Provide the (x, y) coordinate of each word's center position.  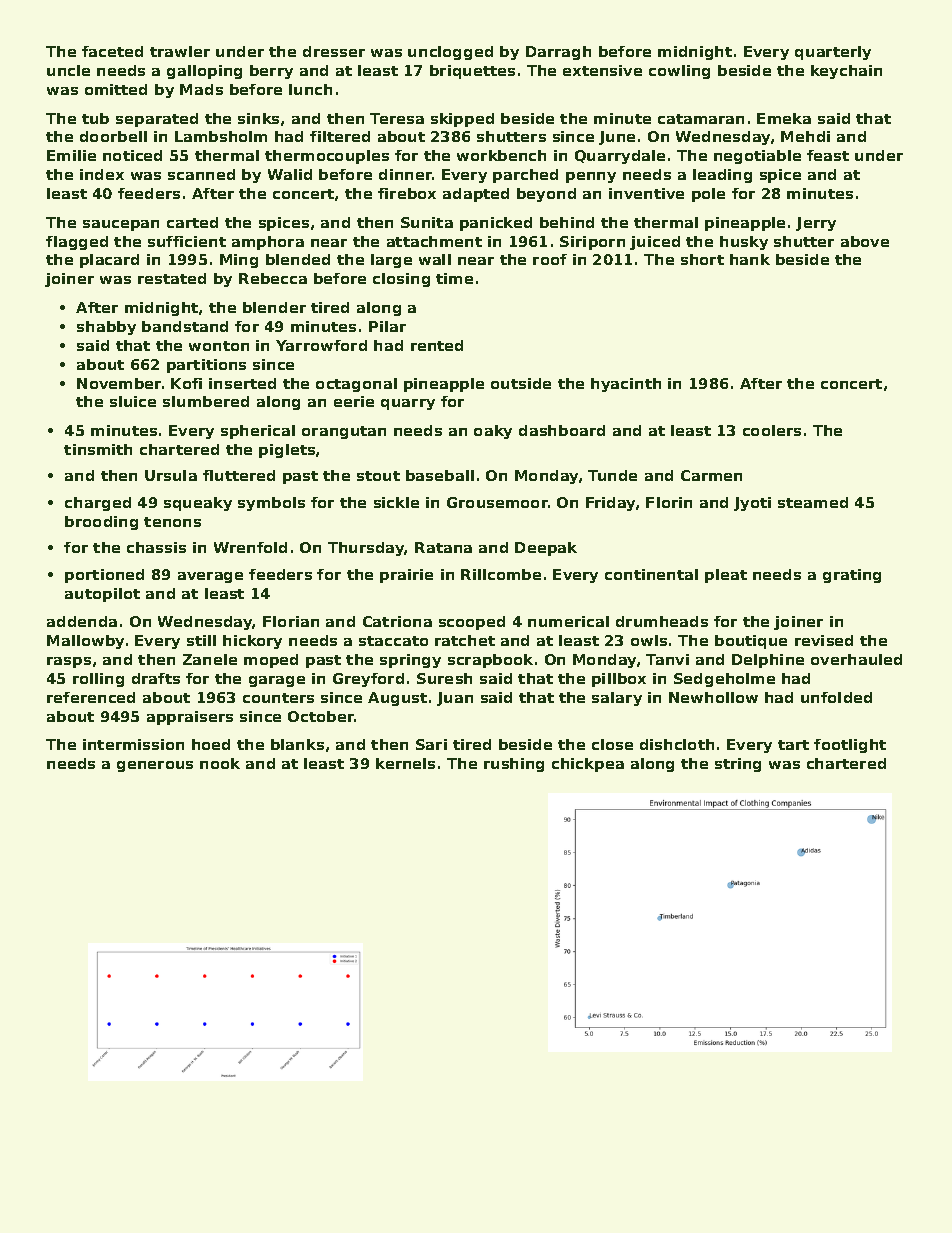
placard (109, 261)
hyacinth (626, 385)
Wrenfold (250, 547)
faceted (112, 51)
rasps (69, 662)
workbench (501, 155)
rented (437, 345)
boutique (751, 642)
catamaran (701, 119)
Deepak (546, 549)
